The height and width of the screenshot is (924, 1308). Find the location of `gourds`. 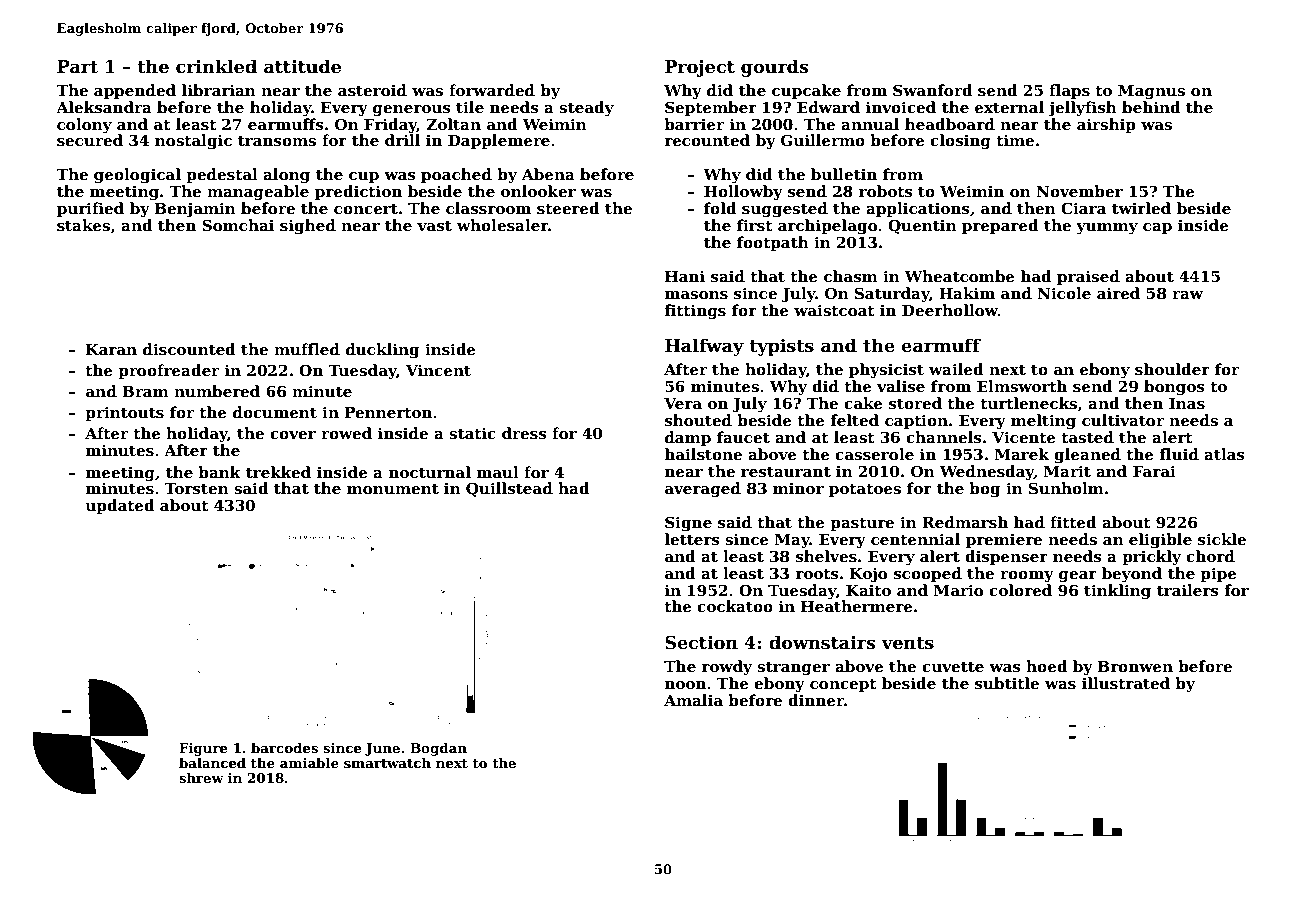

gourds is located at coordinates (774, 68).
